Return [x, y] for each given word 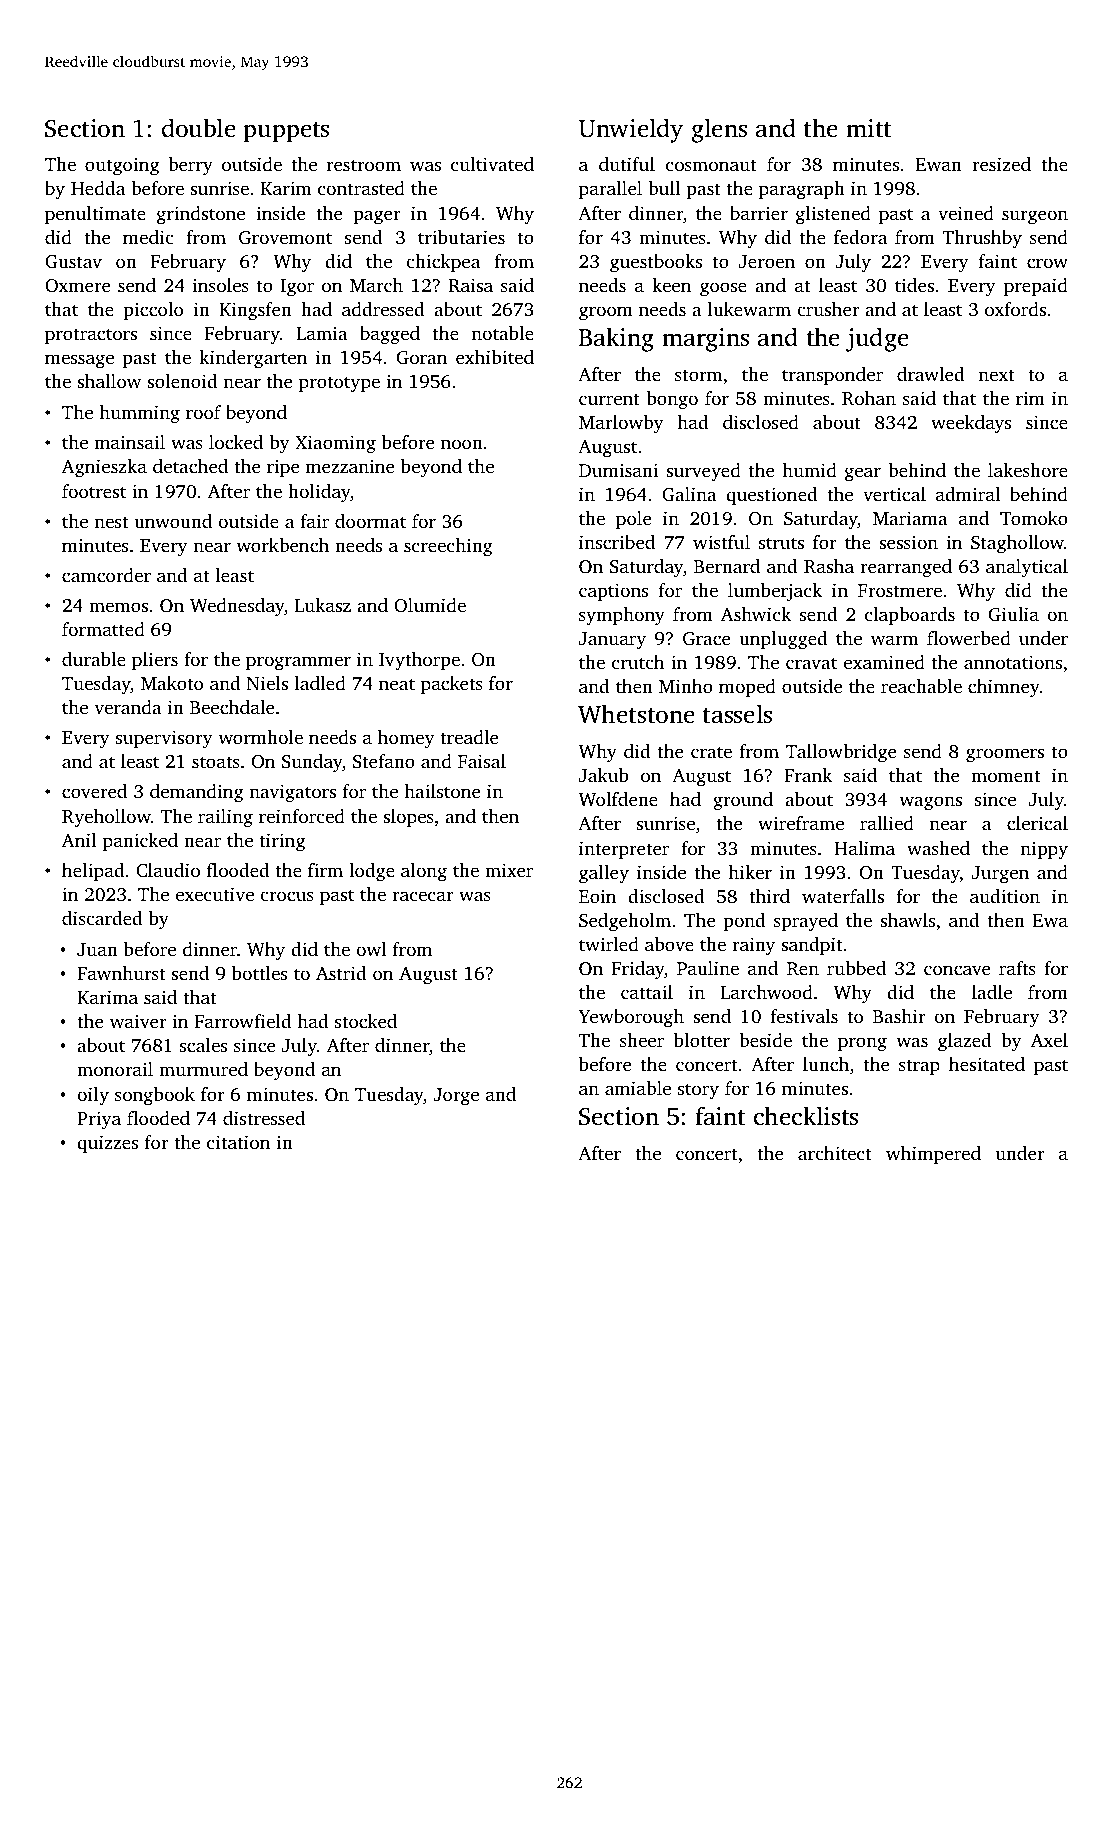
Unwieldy [631, 130]
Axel [1049, 1040]
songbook [155, 1096]
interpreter [624, 850]
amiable [638, 1088]
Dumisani [618, 470]
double [199, 128]
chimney [1004, 688]
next [996, 375]
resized [1001, 164]
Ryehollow [106, 818]
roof [203, 412]
